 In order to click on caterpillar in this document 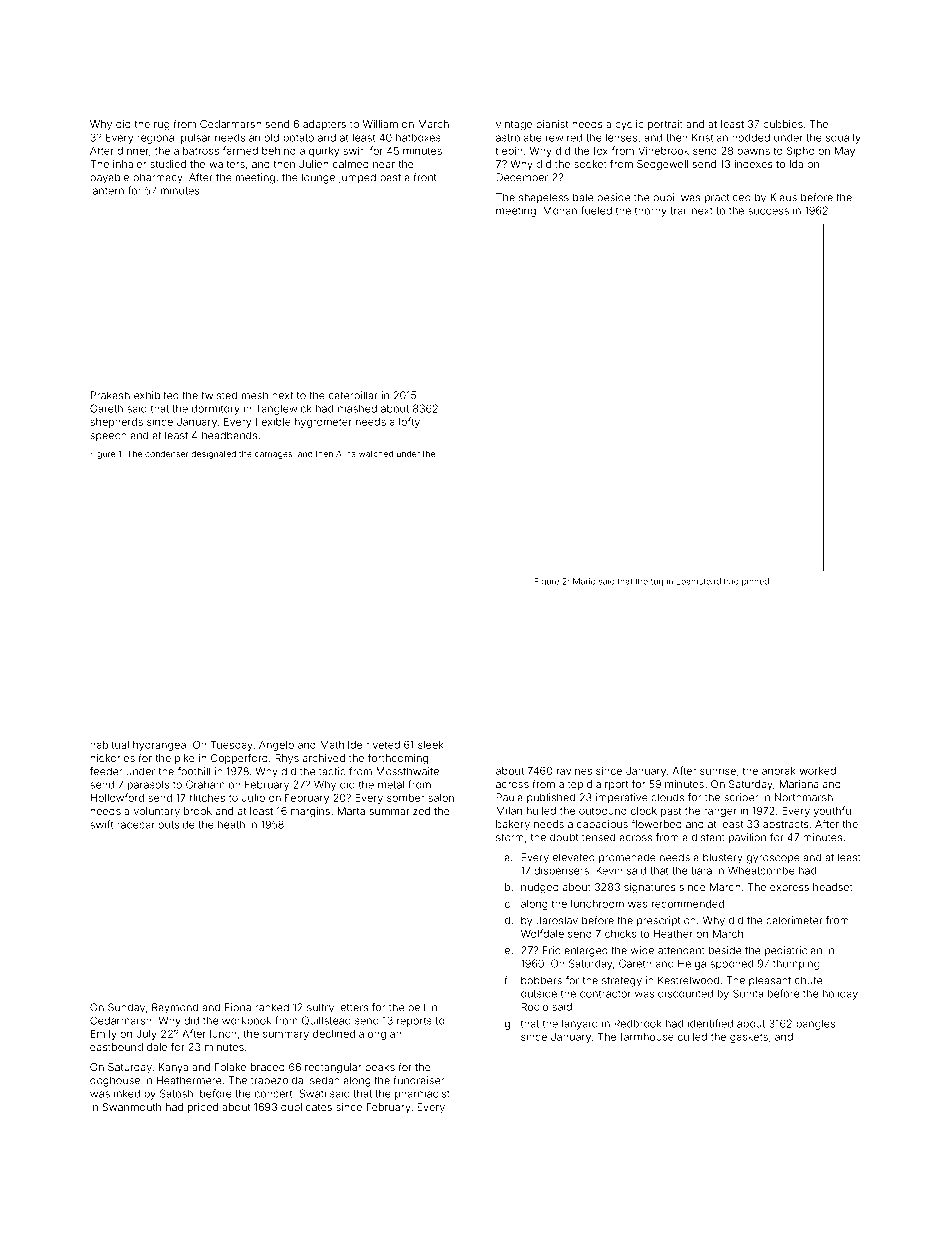, I will do `click(353, 396)`.
